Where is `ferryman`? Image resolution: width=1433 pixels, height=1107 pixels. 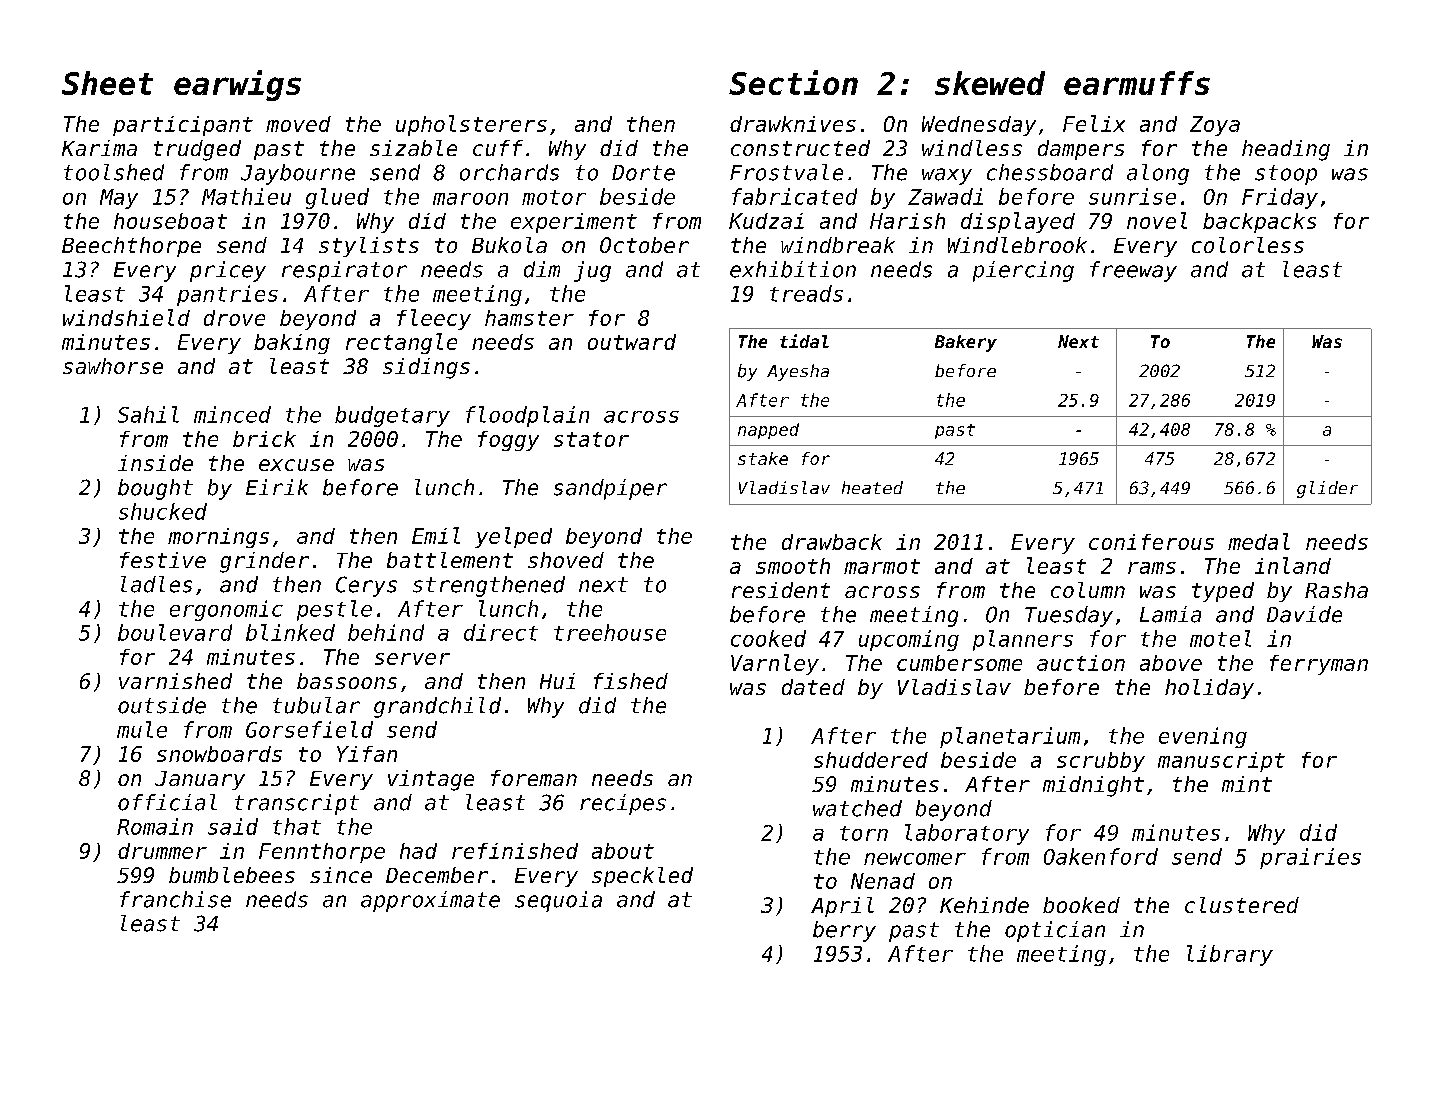
ferryman is located at coordinates (1319, 665).
